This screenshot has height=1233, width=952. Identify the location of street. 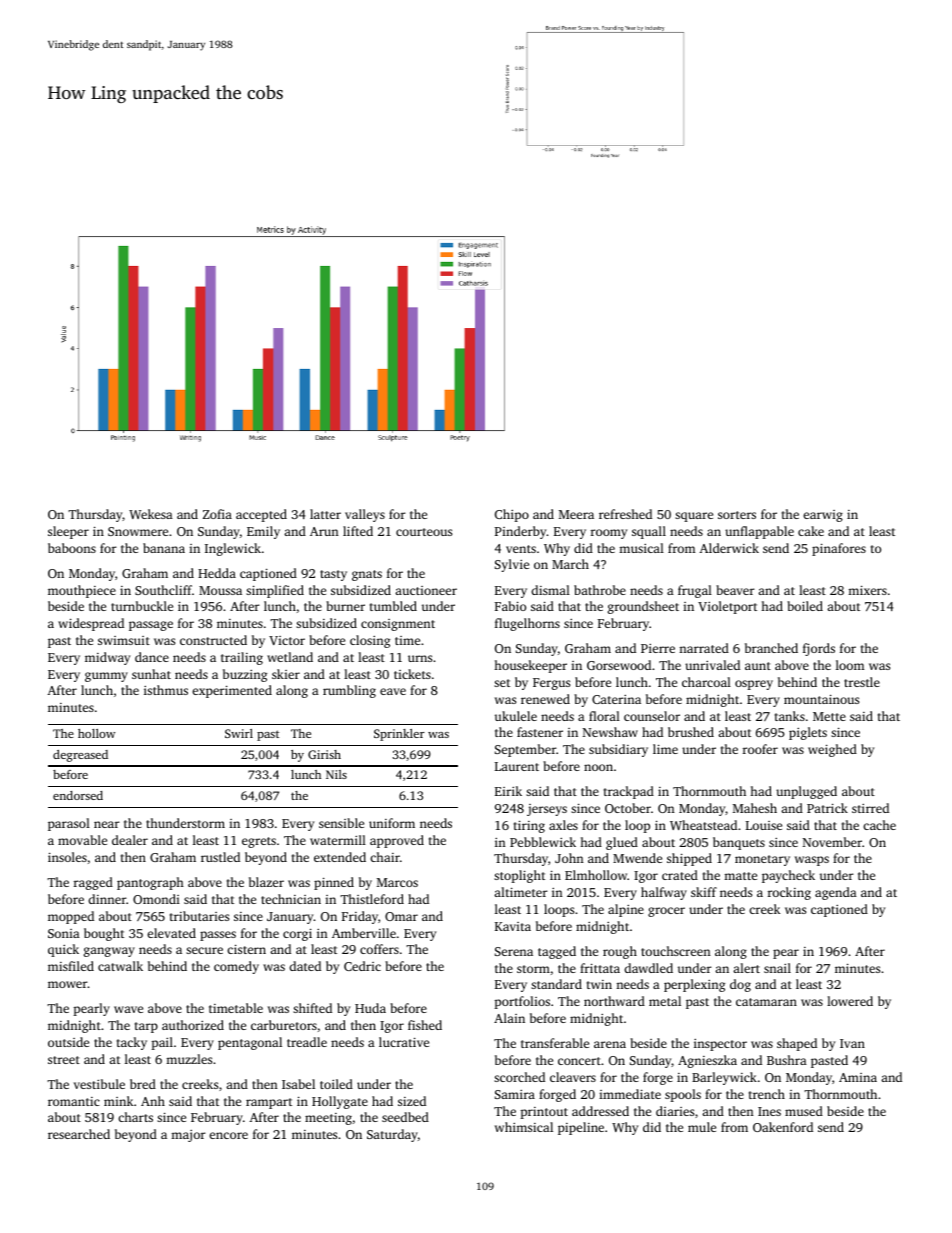
(64, 1060).
